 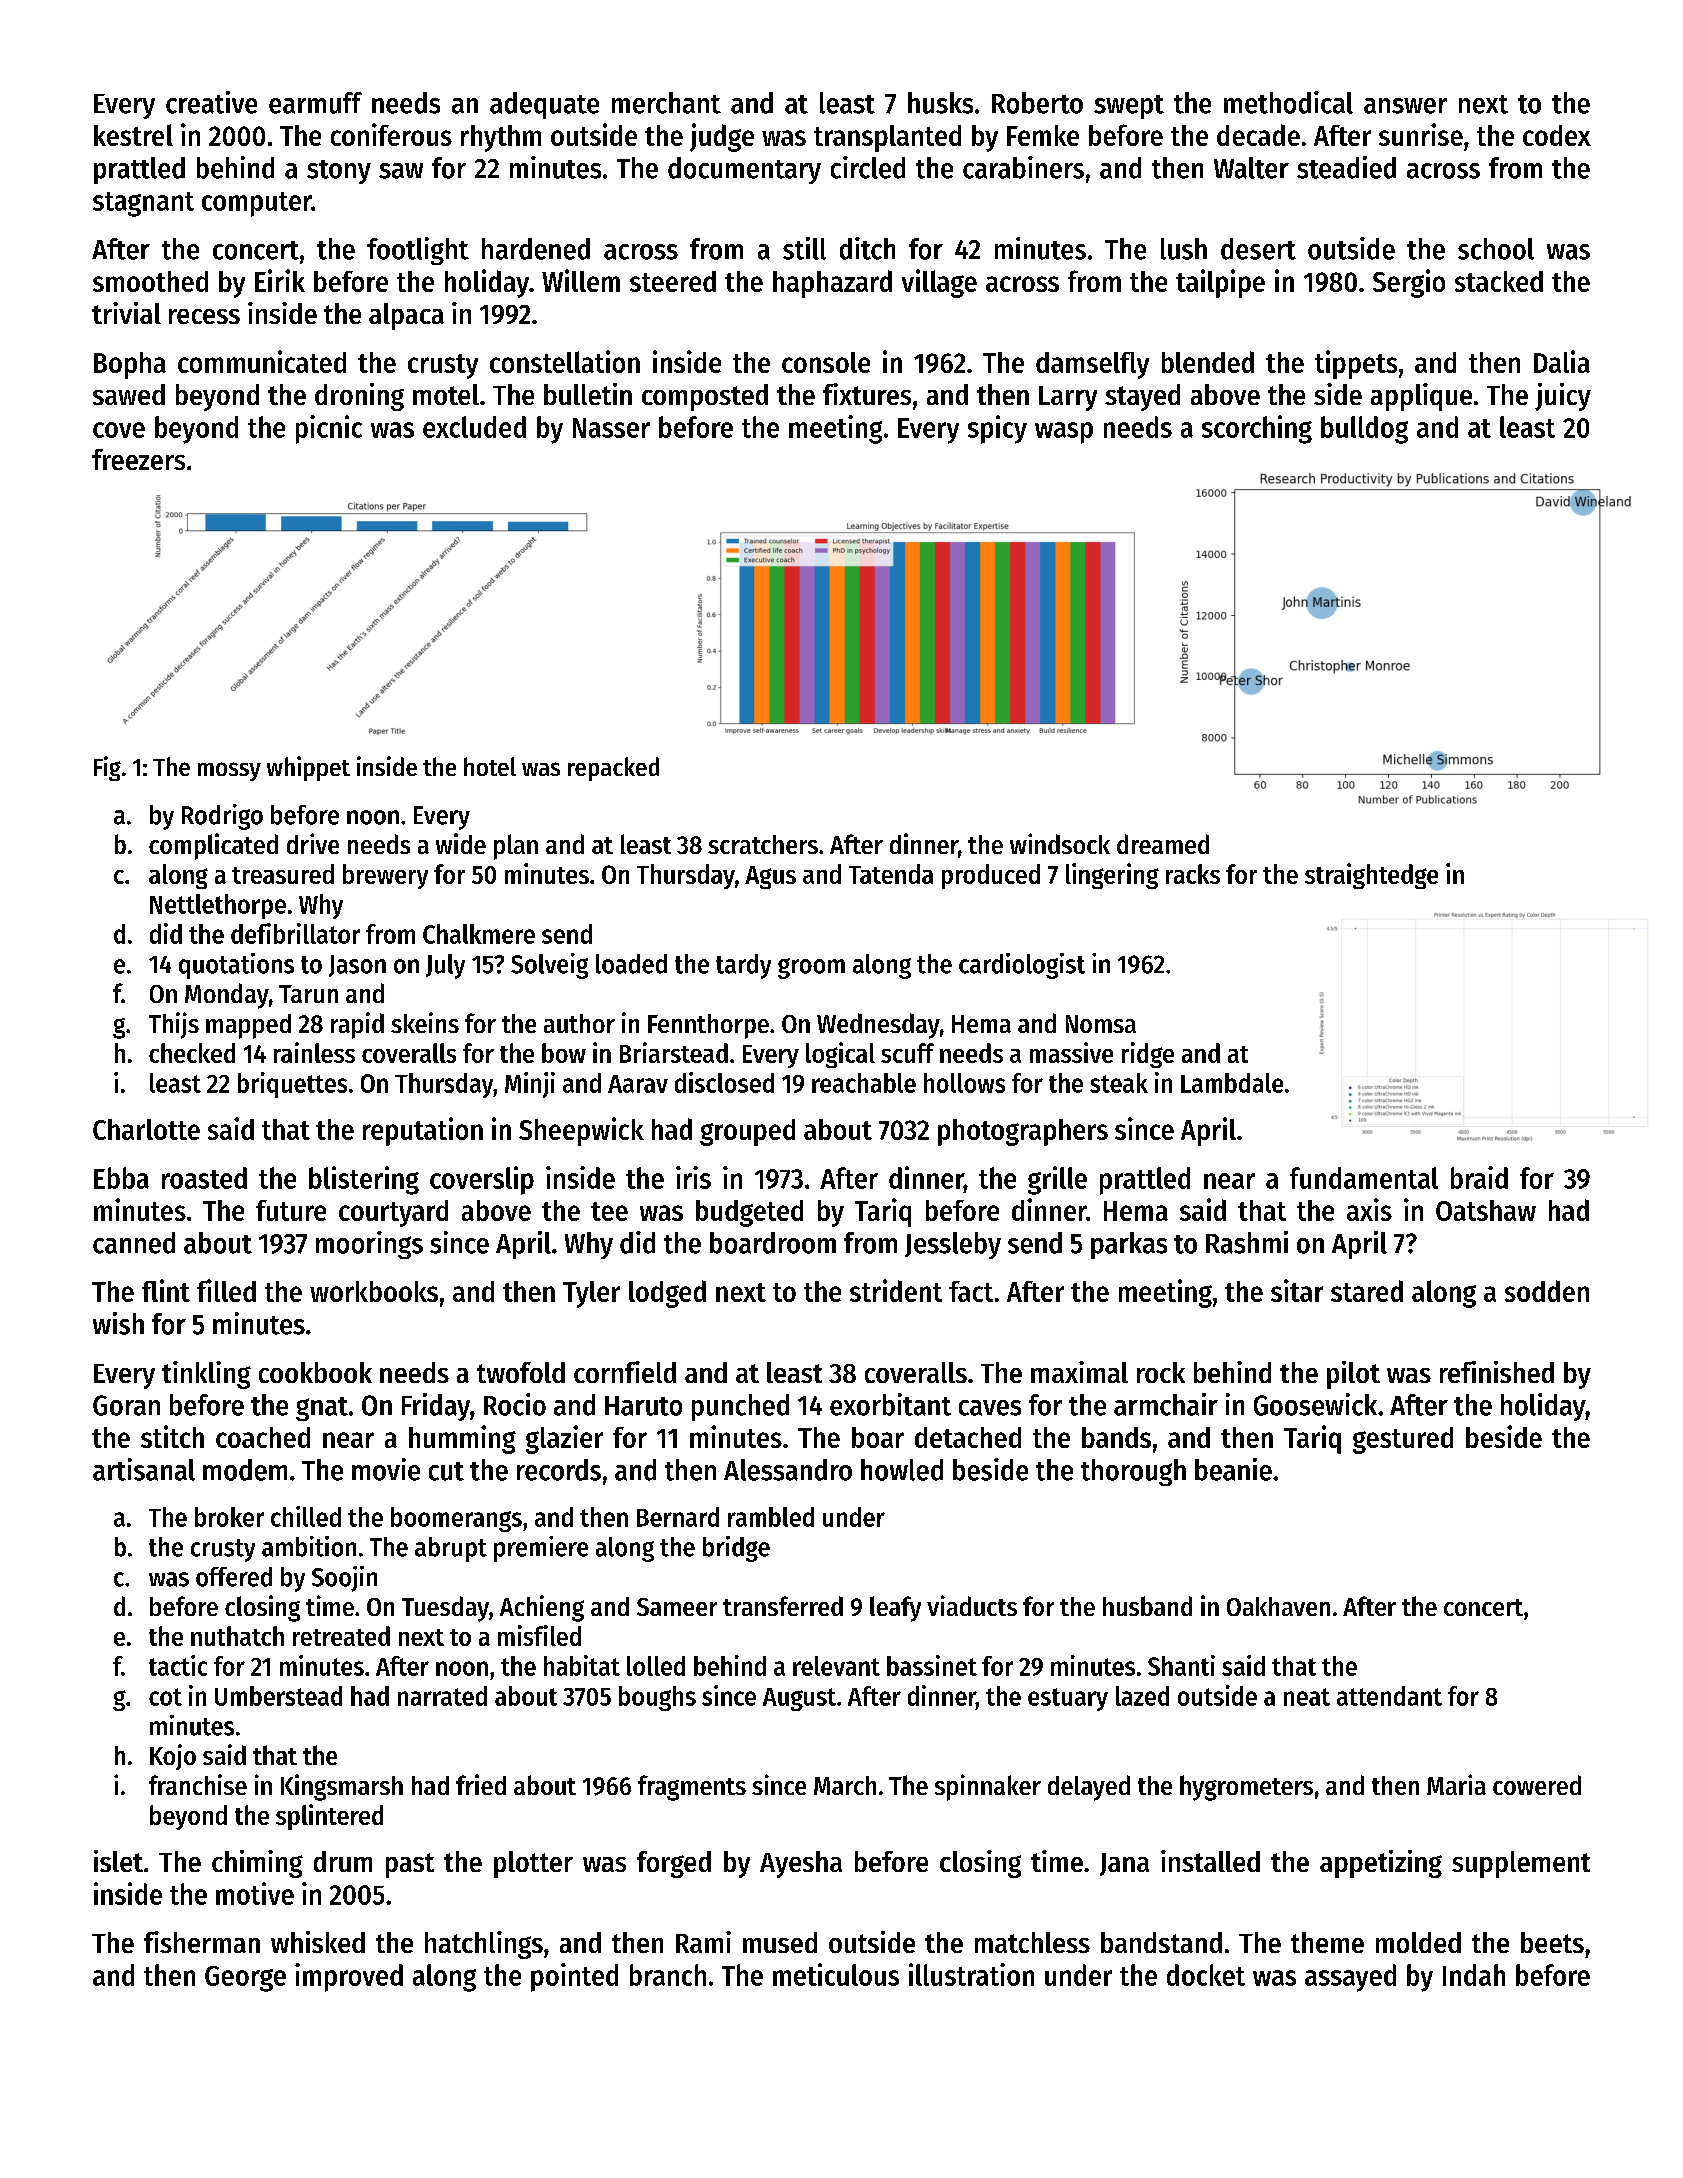 What do you see at coordinates (1163, 844) in the screenshot?
I see `dreamed` at bounding box center [1163, 844].
